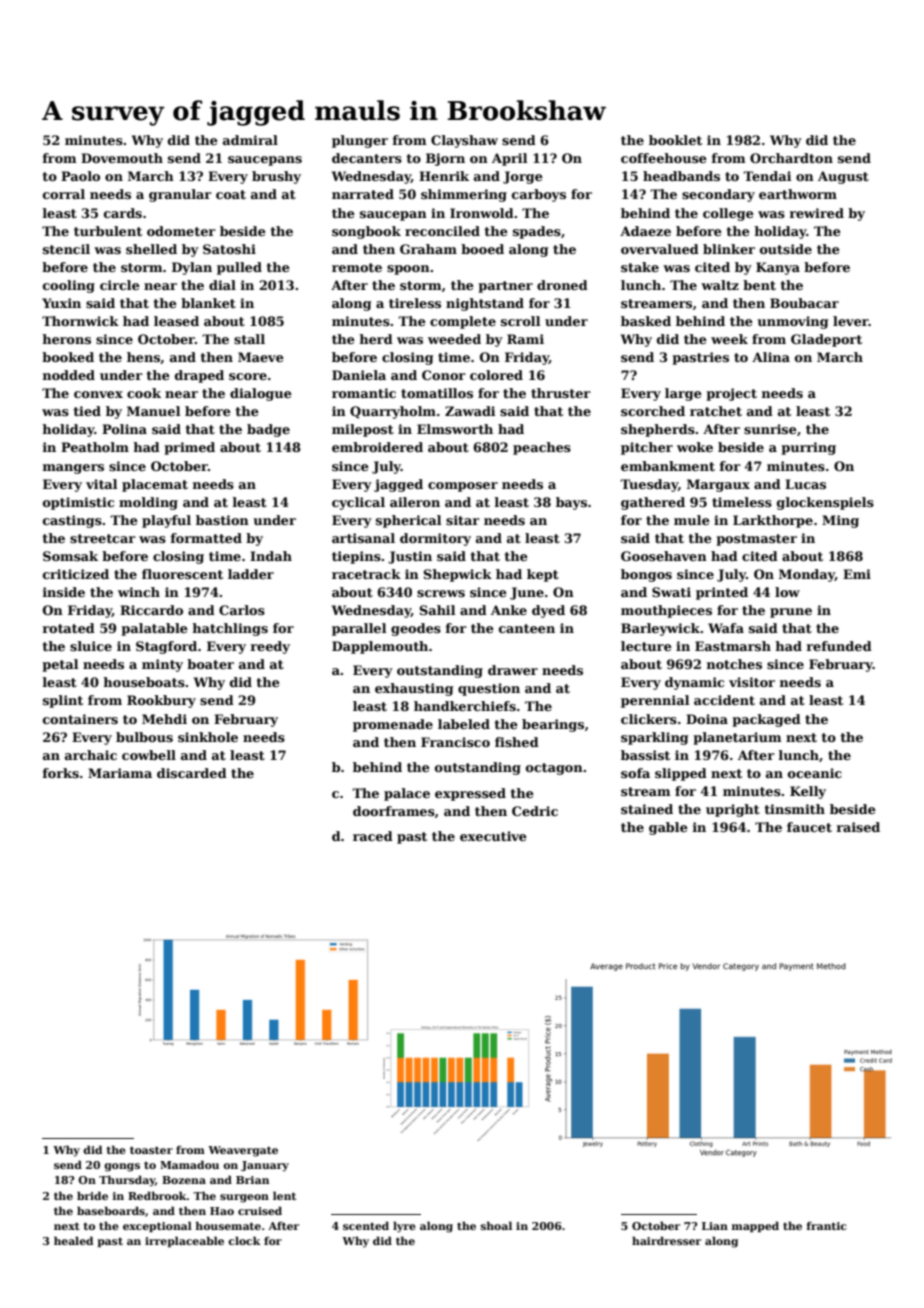 The width and height of the page is (924, 1308). What do you see at coordinates (416, 629) in the page?
I see `geodes` at bounding box center [416, 629].
